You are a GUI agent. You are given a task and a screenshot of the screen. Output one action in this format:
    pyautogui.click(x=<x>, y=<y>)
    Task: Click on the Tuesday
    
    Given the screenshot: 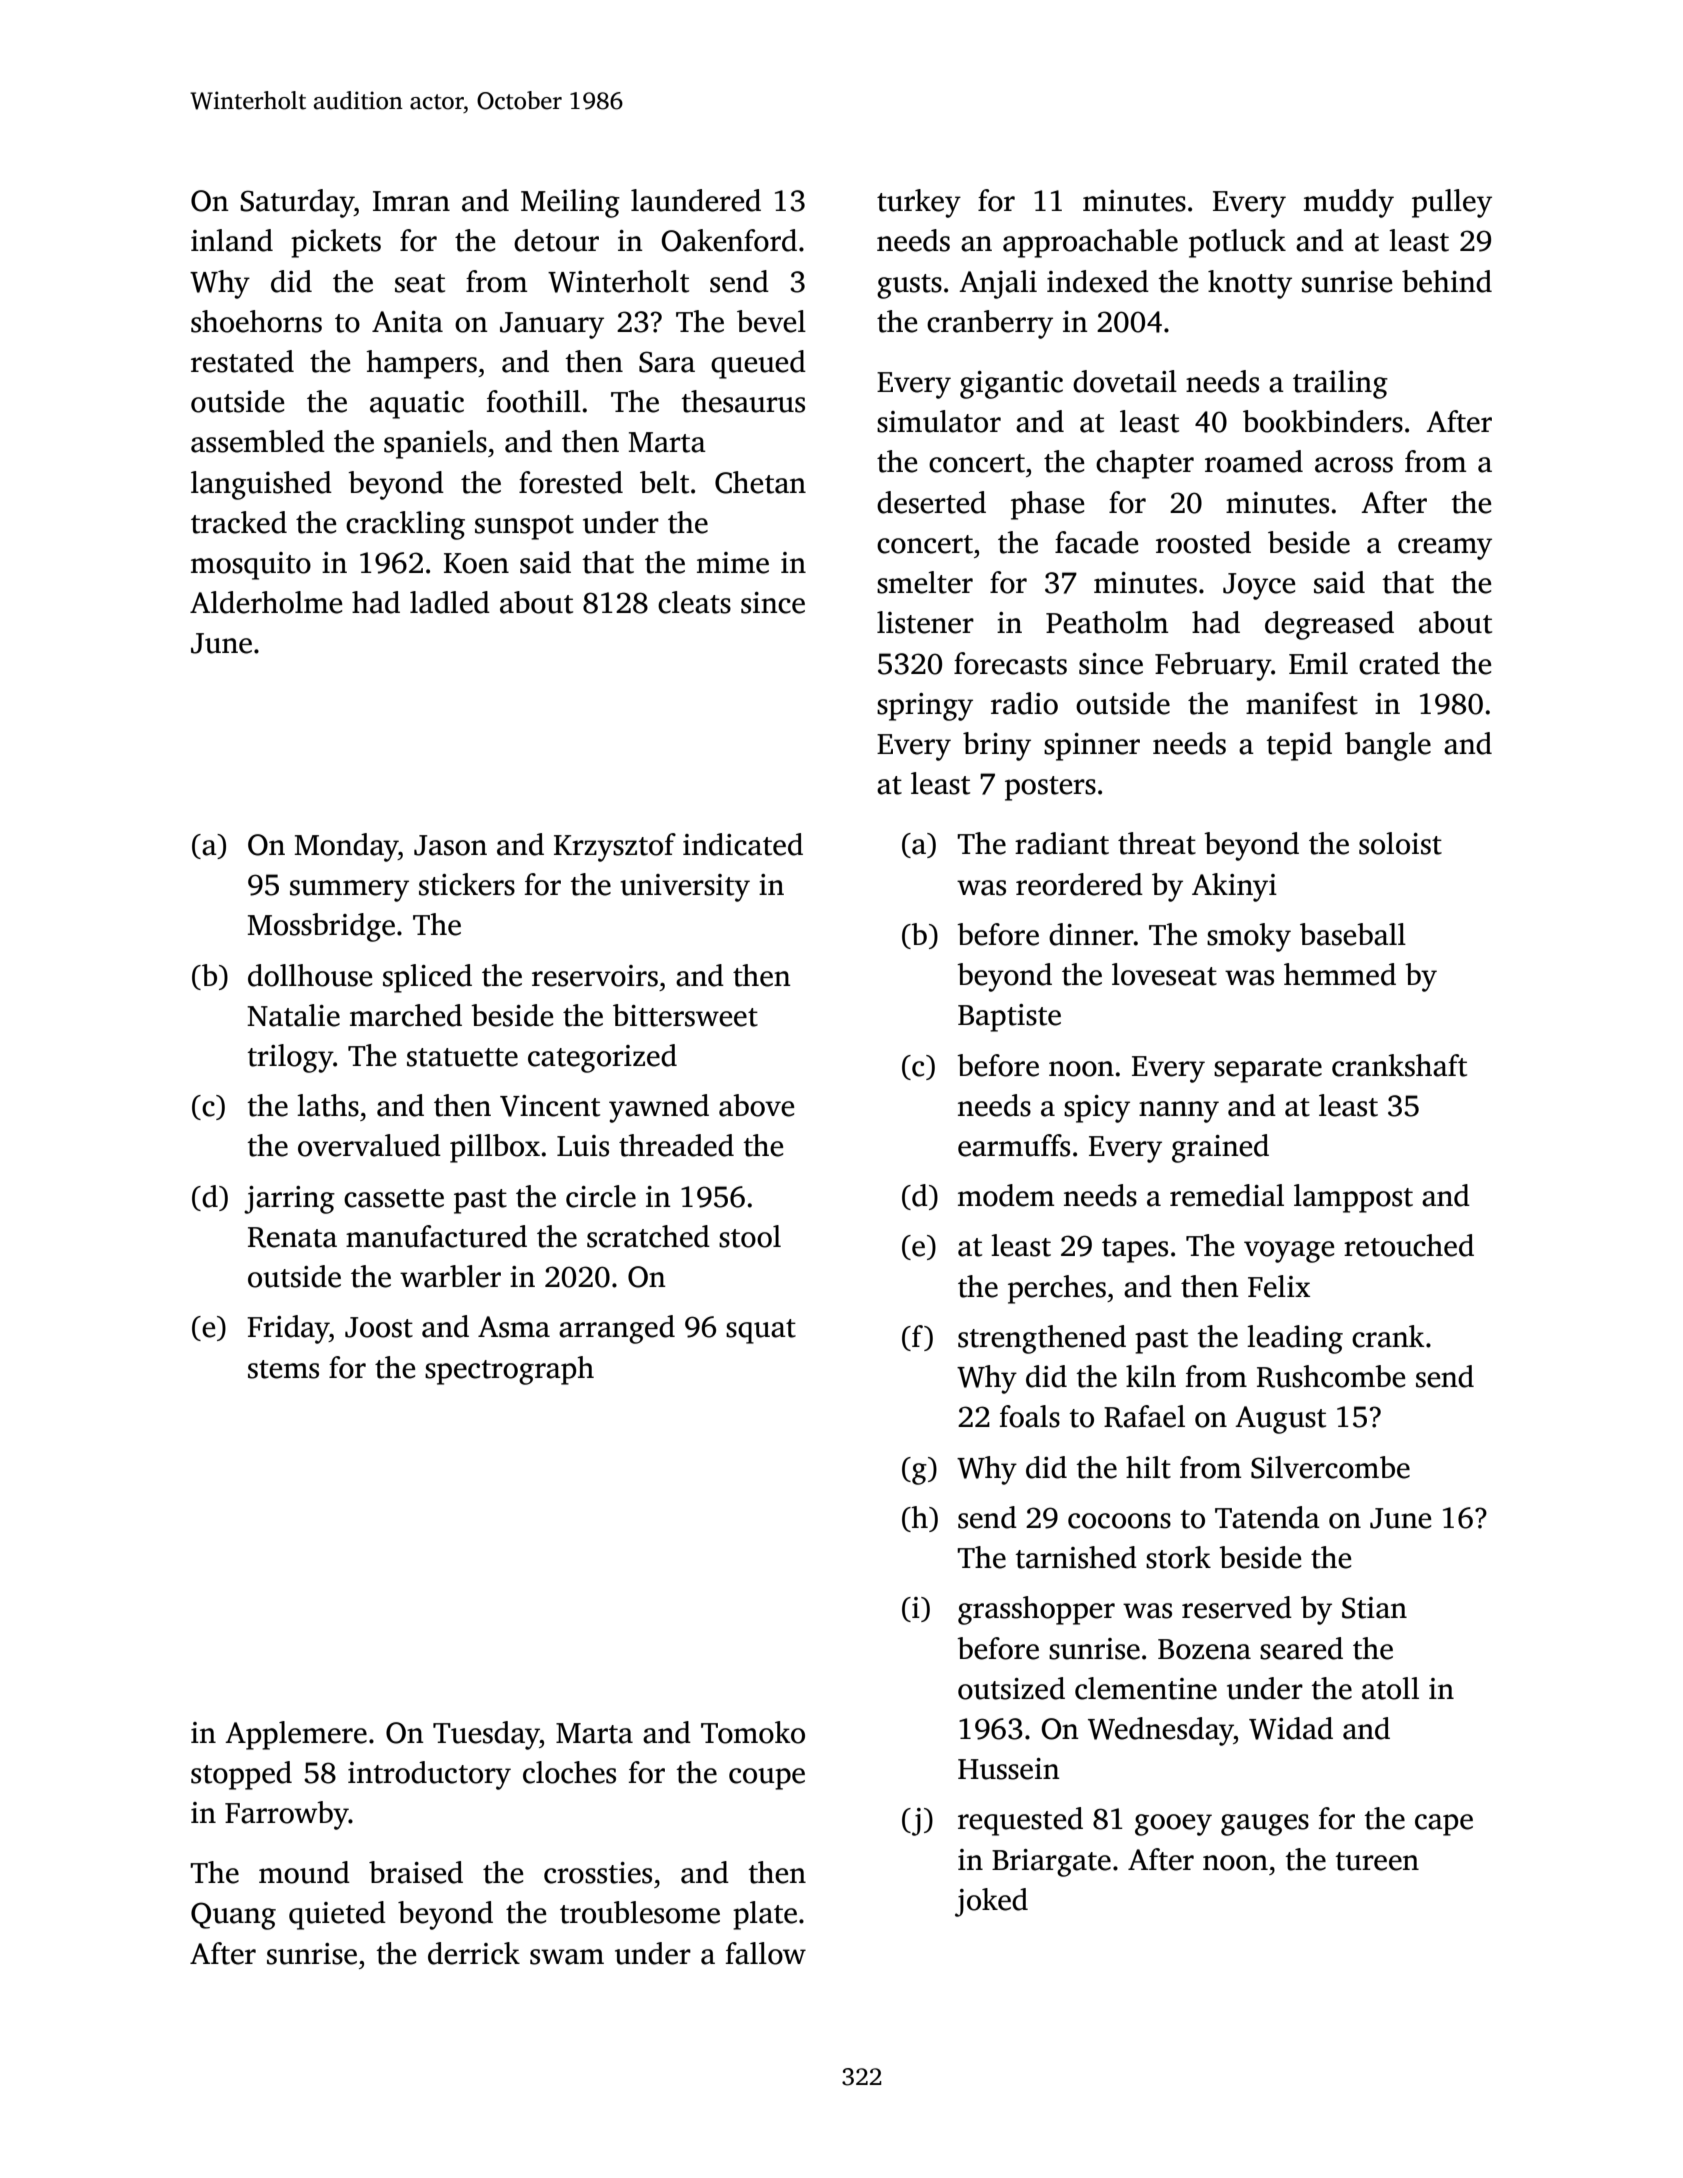 What is the action you would take?
    pyautogui.click(x=486, y=1735)
